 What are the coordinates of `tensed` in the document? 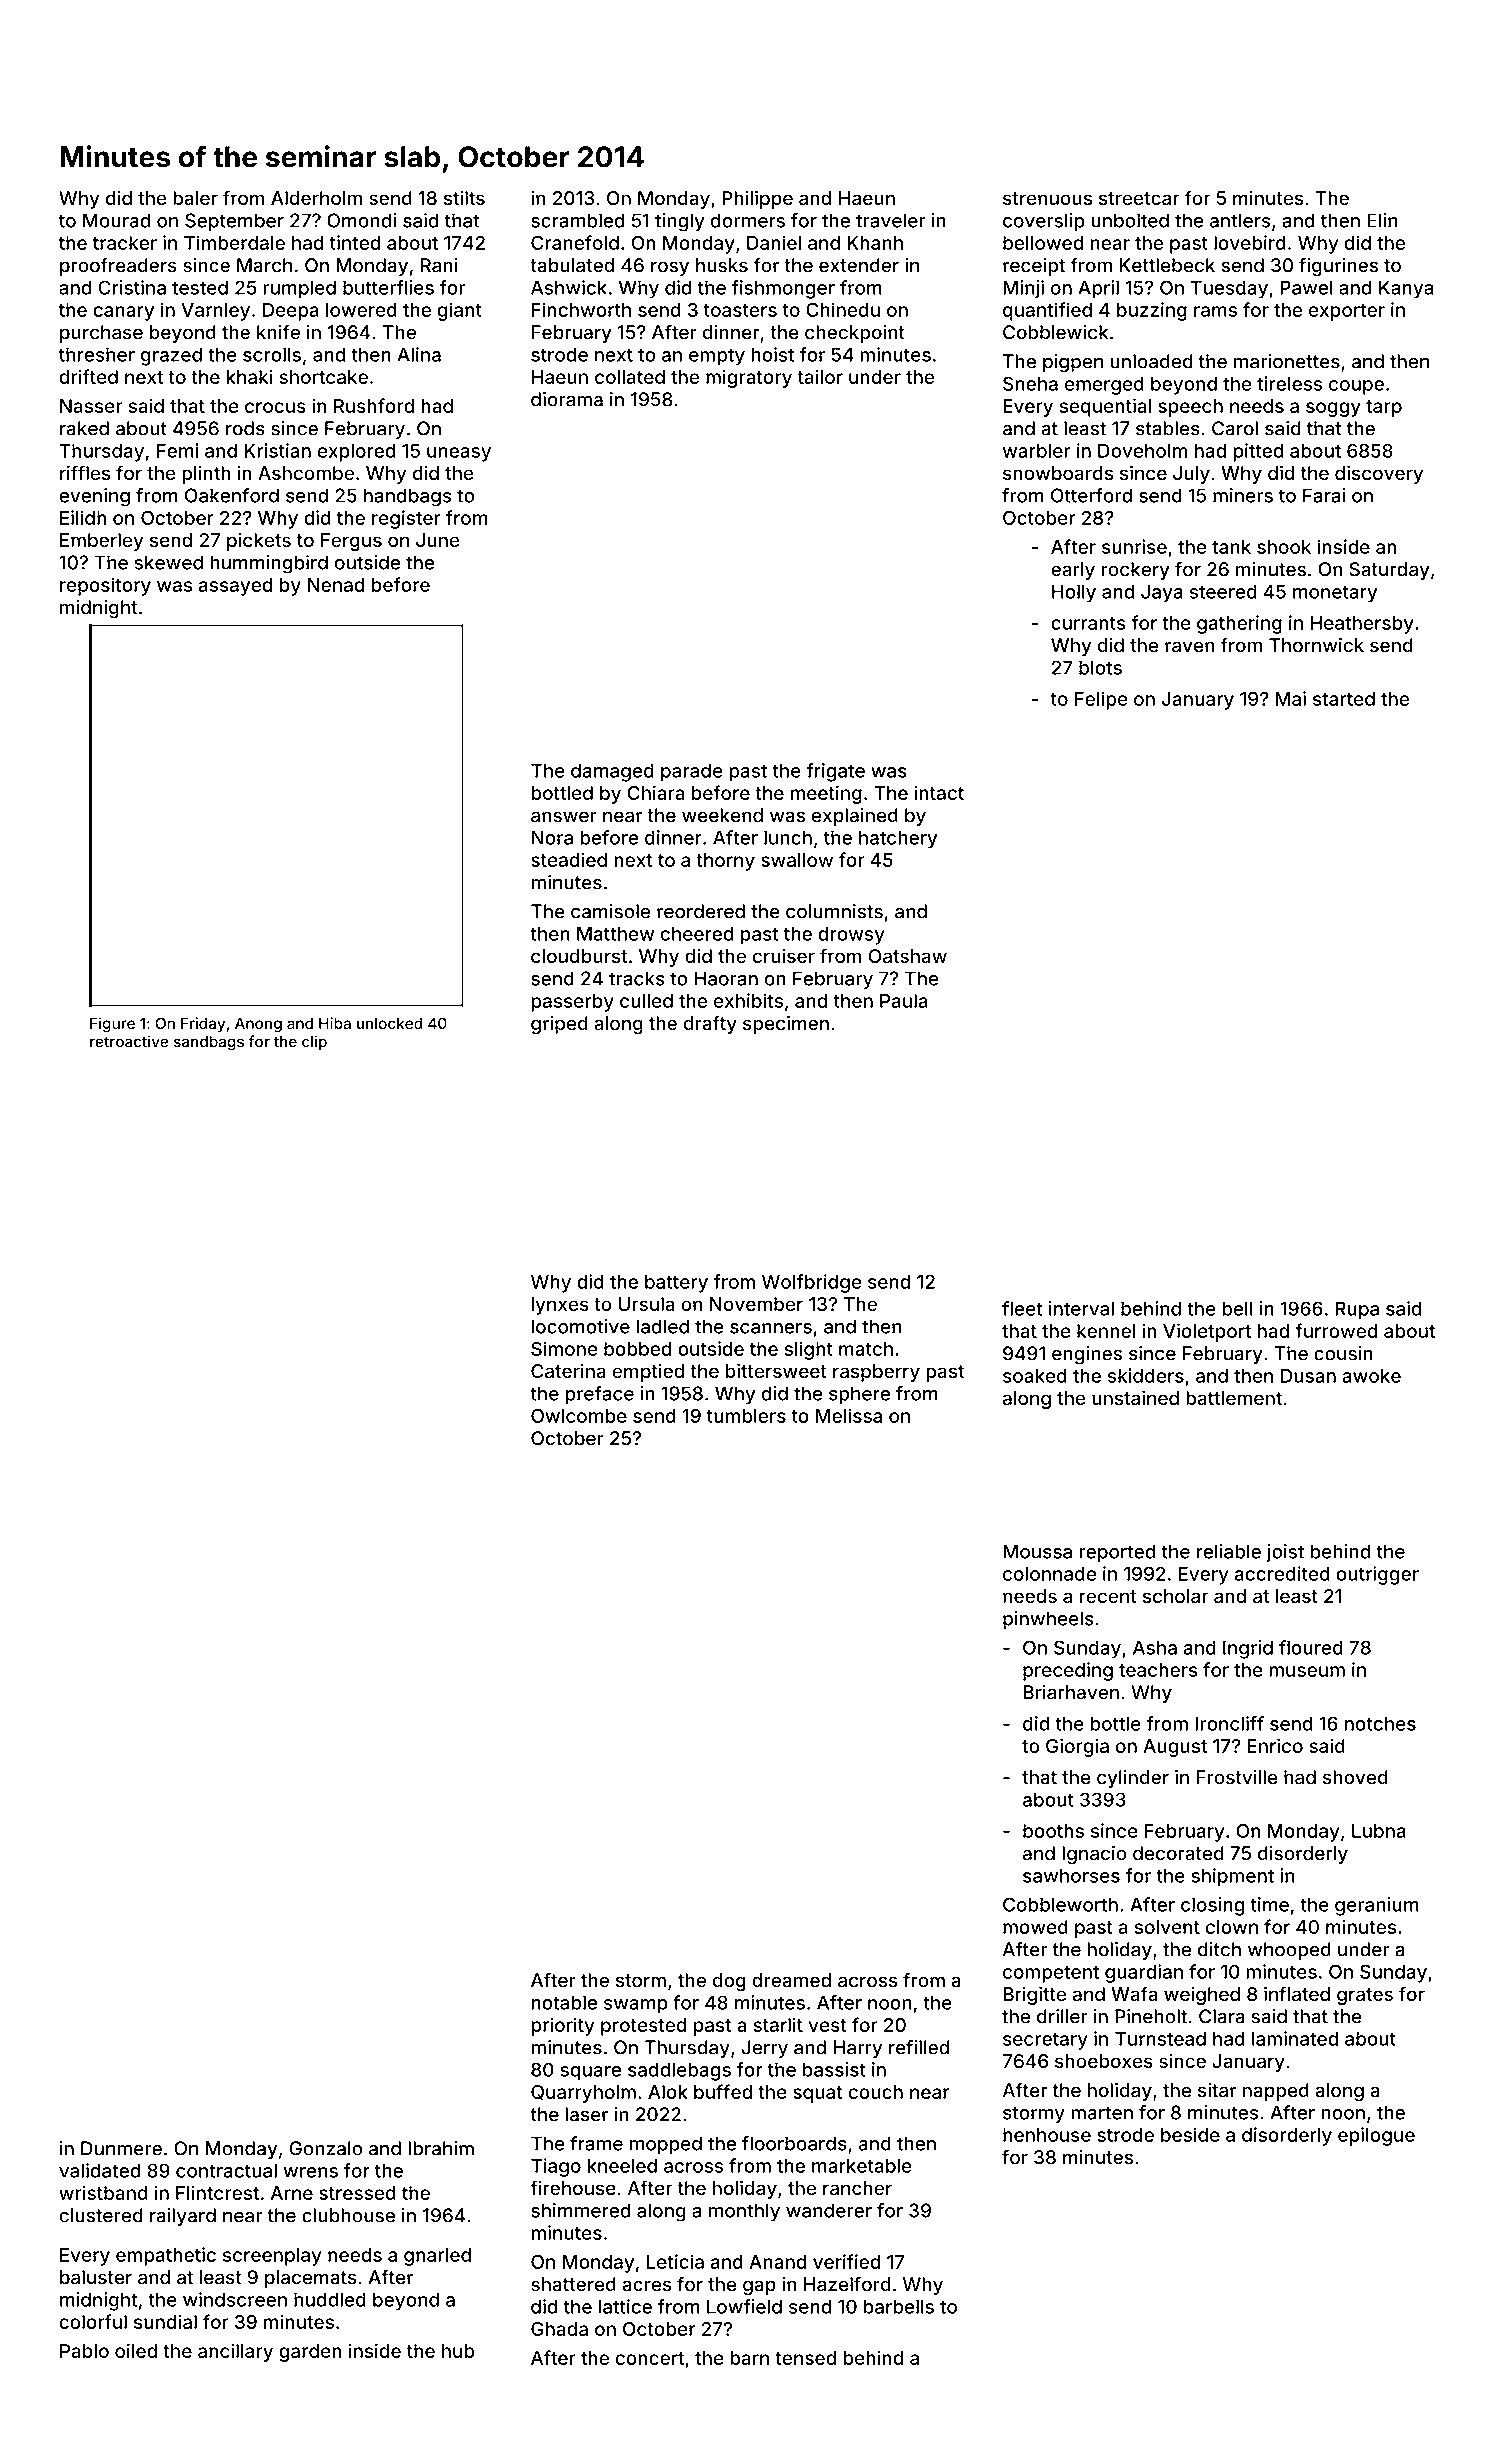 It's located at (805, 2358).
